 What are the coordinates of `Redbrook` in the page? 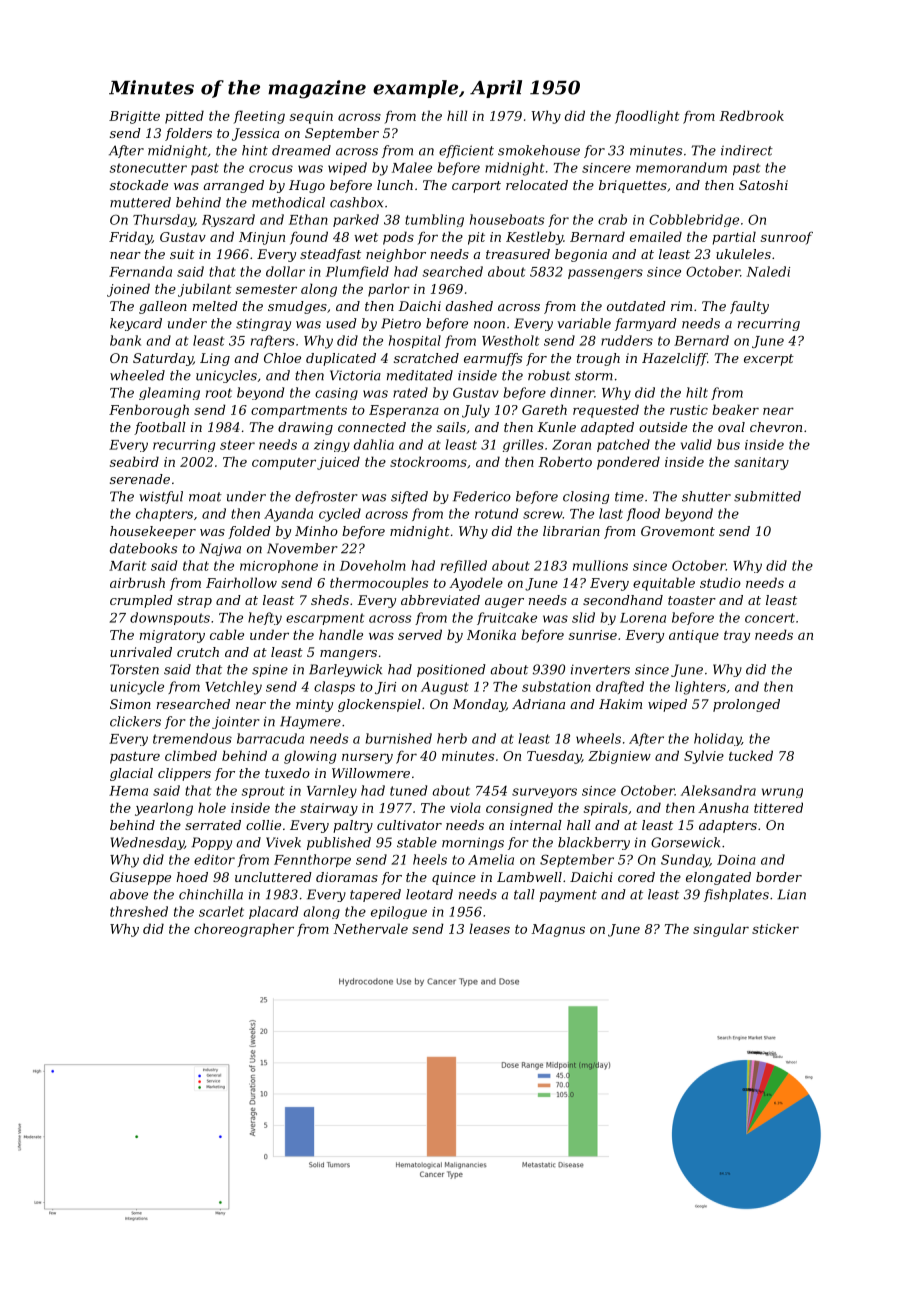 It's located at (751, 115).
